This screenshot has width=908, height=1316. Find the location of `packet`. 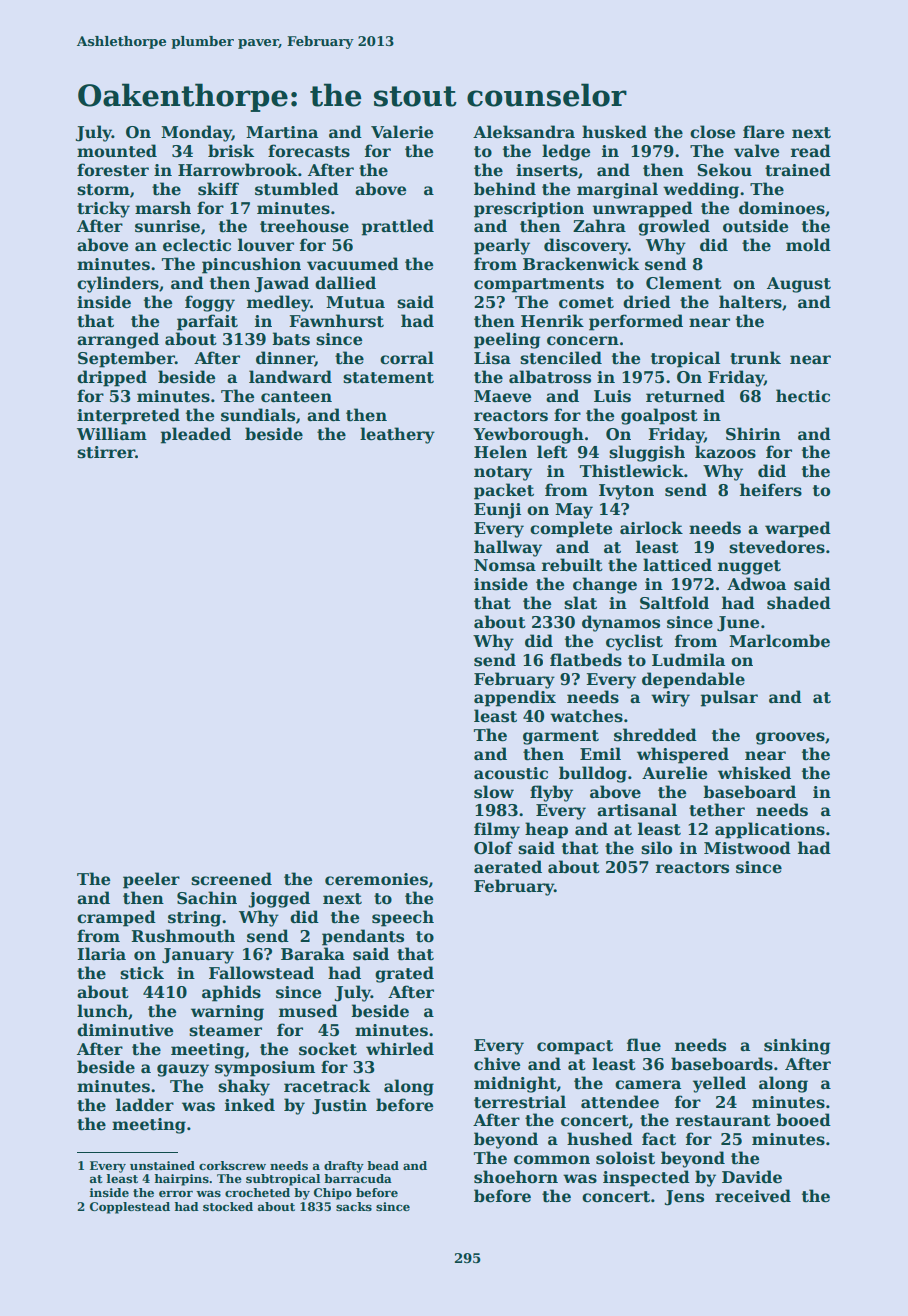

packet is located at coordinates (504, 491).
